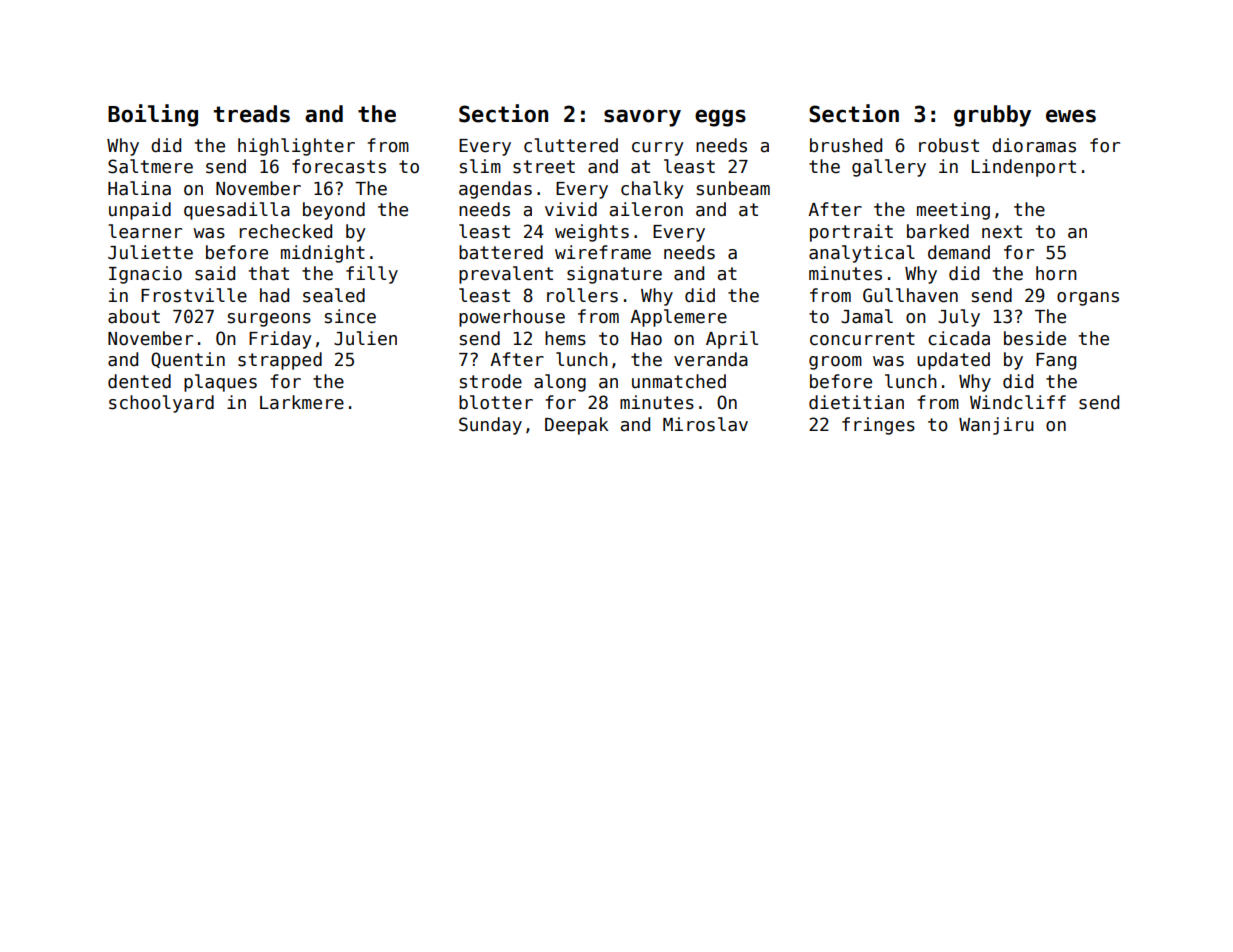 Image resolution: width=1233 pixels, height=952 pixels. What do you see at coordinates (334, 295) in the page?
I see `sealed` at bounding box center [334, 295].
